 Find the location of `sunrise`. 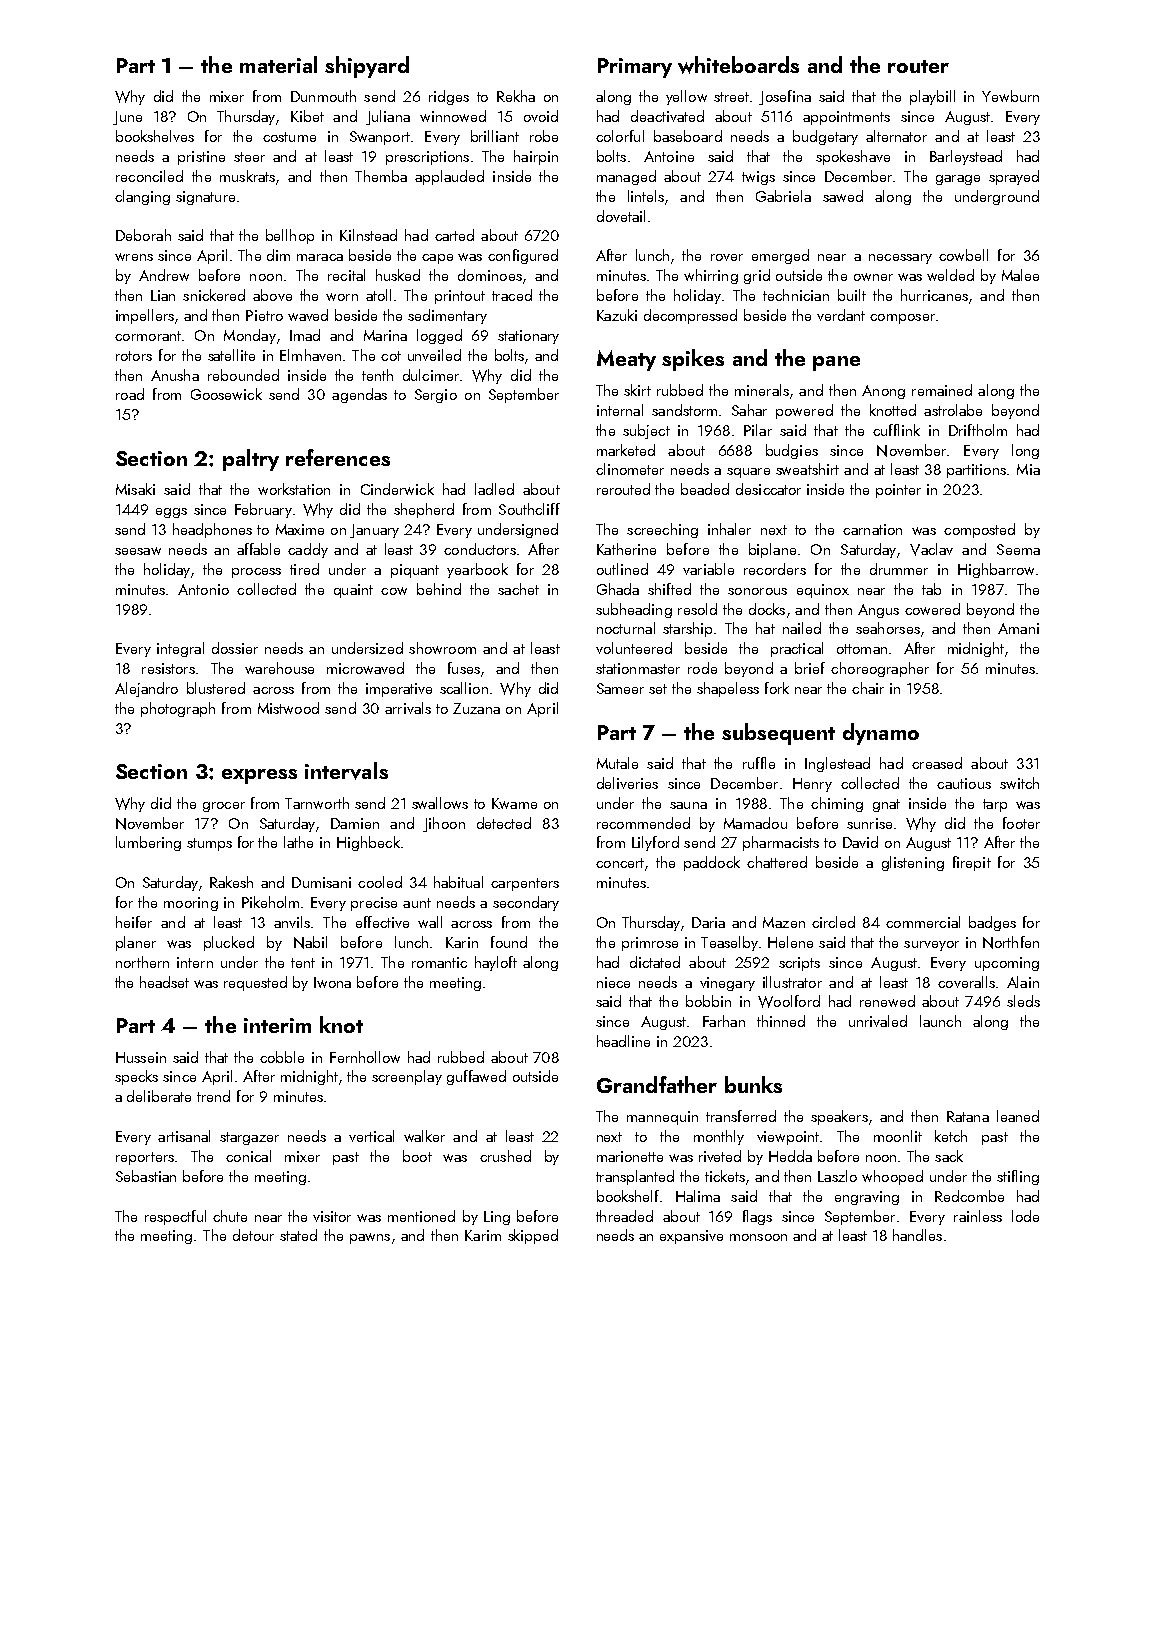

sunrise is located at coordinates (869, 823).
